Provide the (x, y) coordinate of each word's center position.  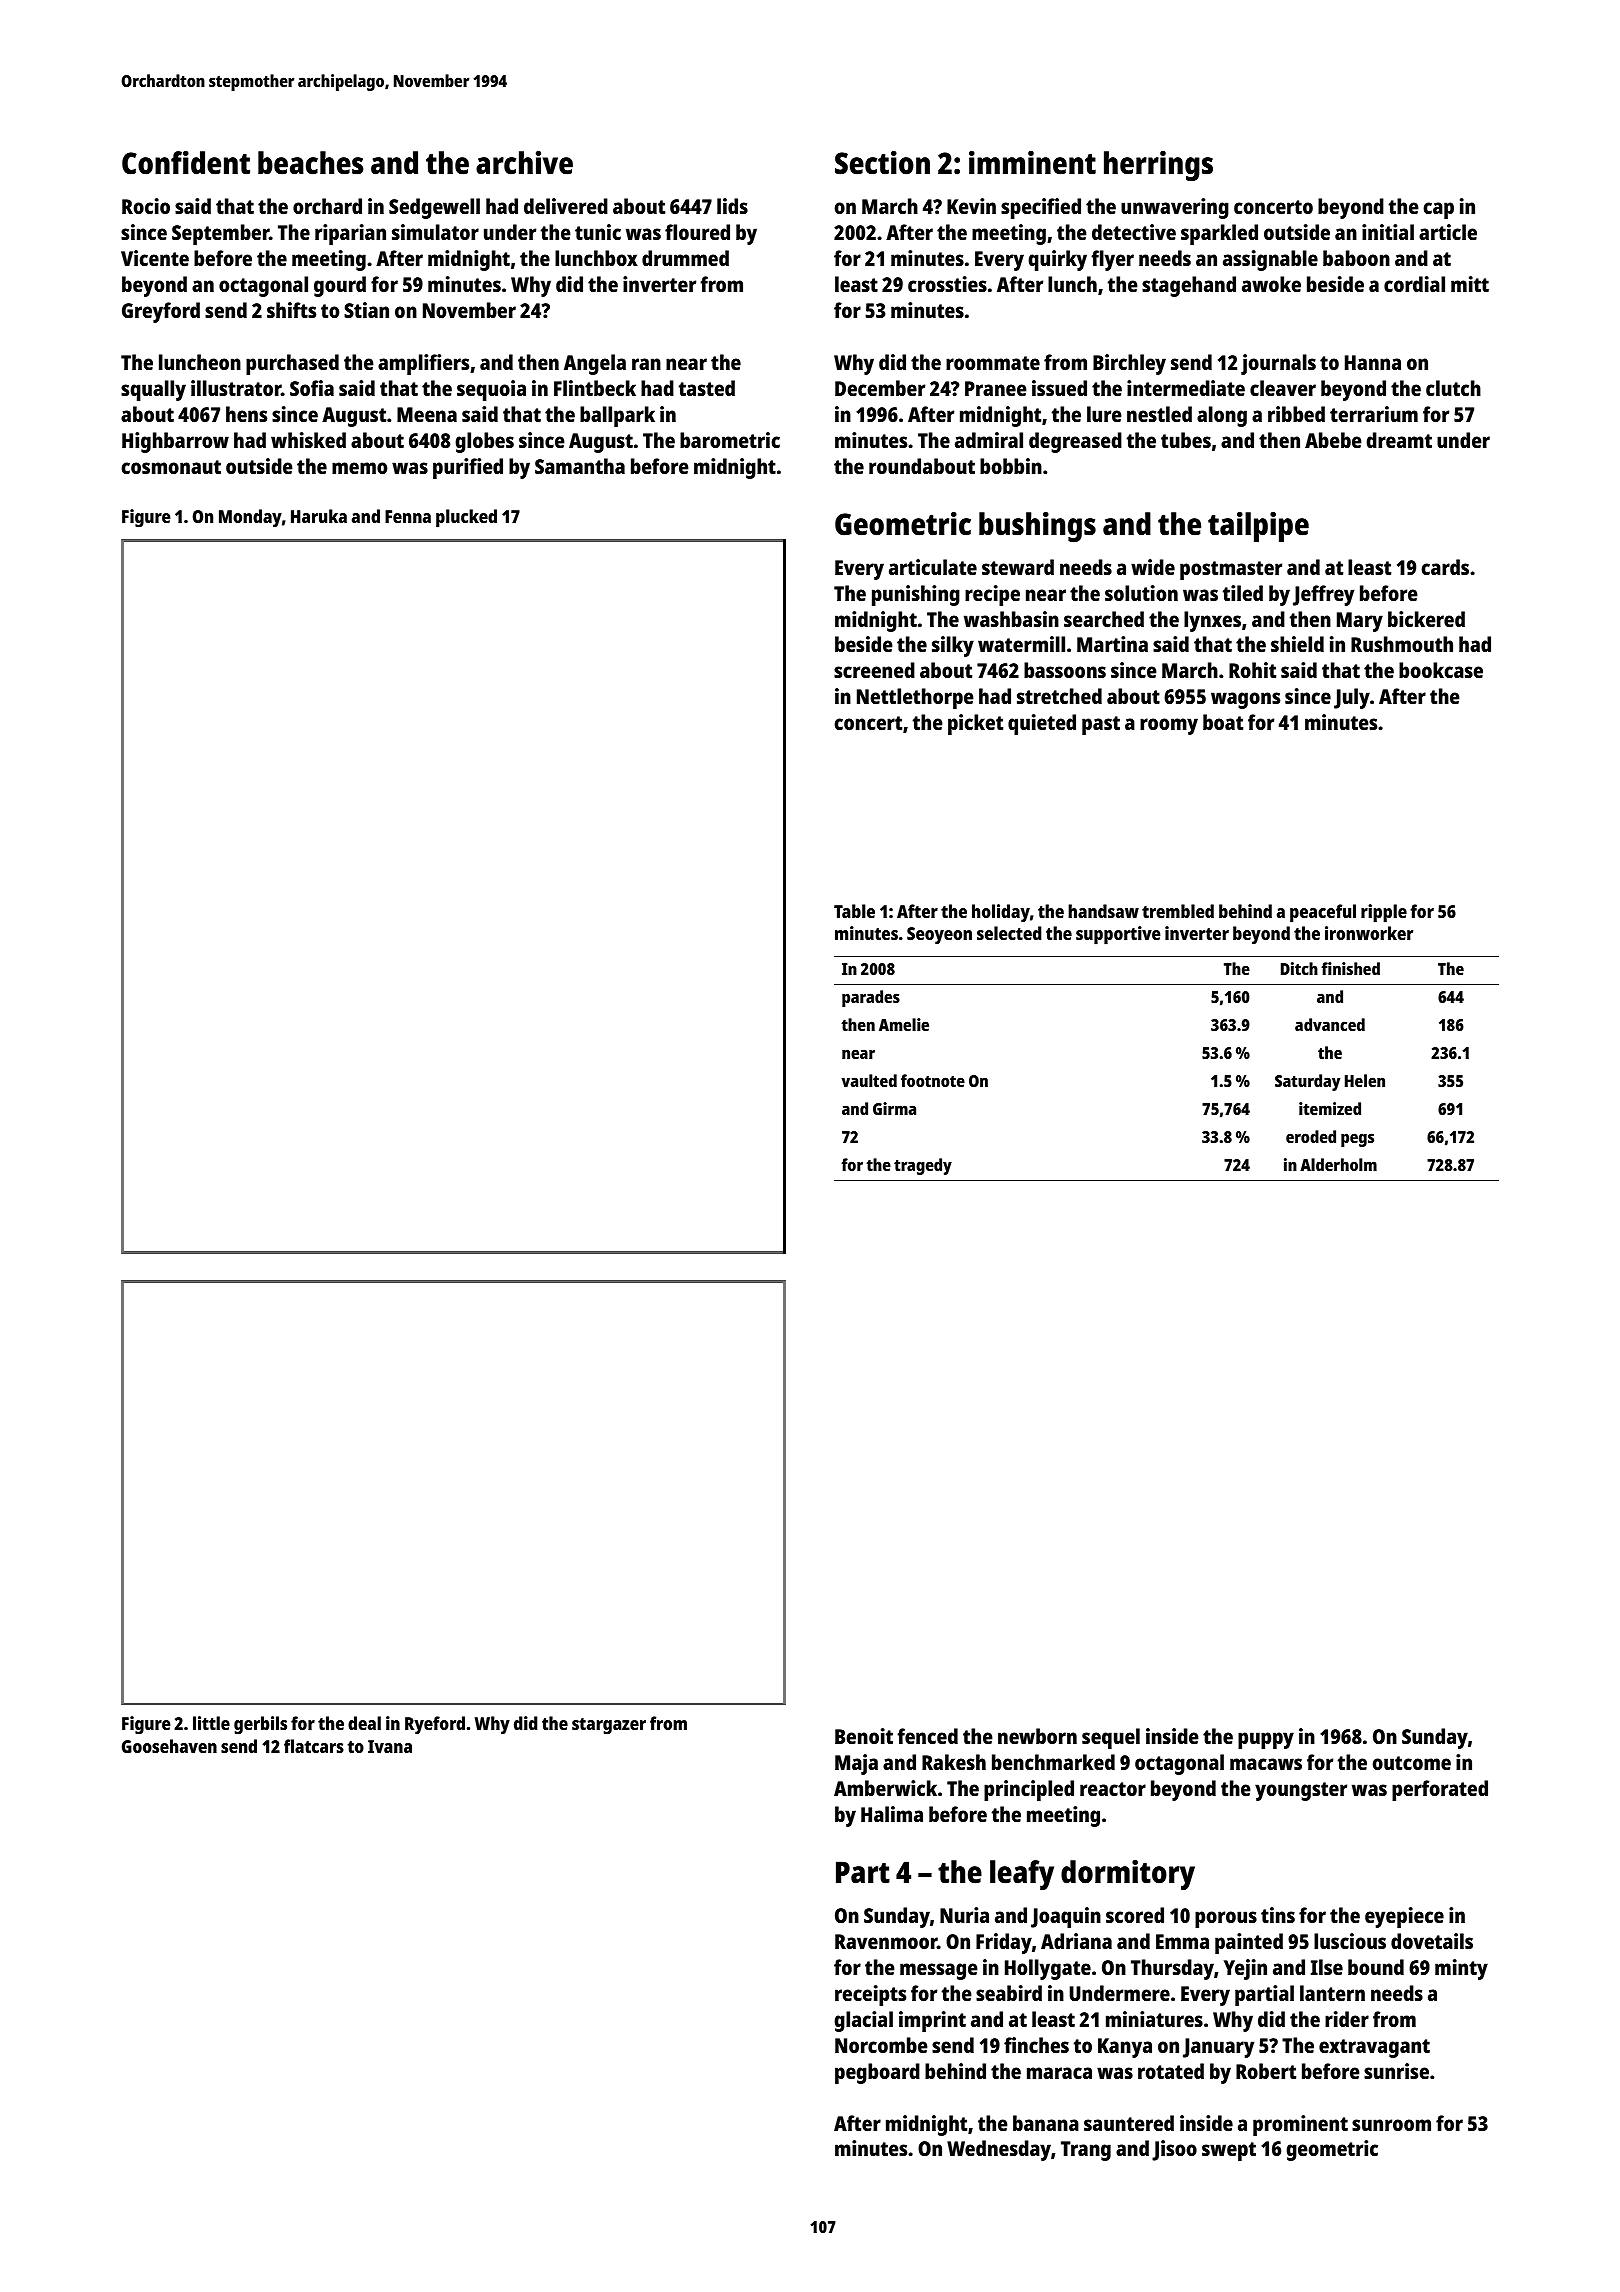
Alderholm (1338, 1164)
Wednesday (999, 2150)
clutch (1453, 388)
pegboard (877, 2073)
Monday (250, 518)
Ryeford (435, 1725)
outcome (1411, 1763)
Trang (1086, 2151)
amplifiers (423, 364)
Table (854, 911)
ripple (1384, 913)
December (880, 388)
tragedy (923, 1166)
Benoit (864, 1736)
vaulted (869, 1080)
